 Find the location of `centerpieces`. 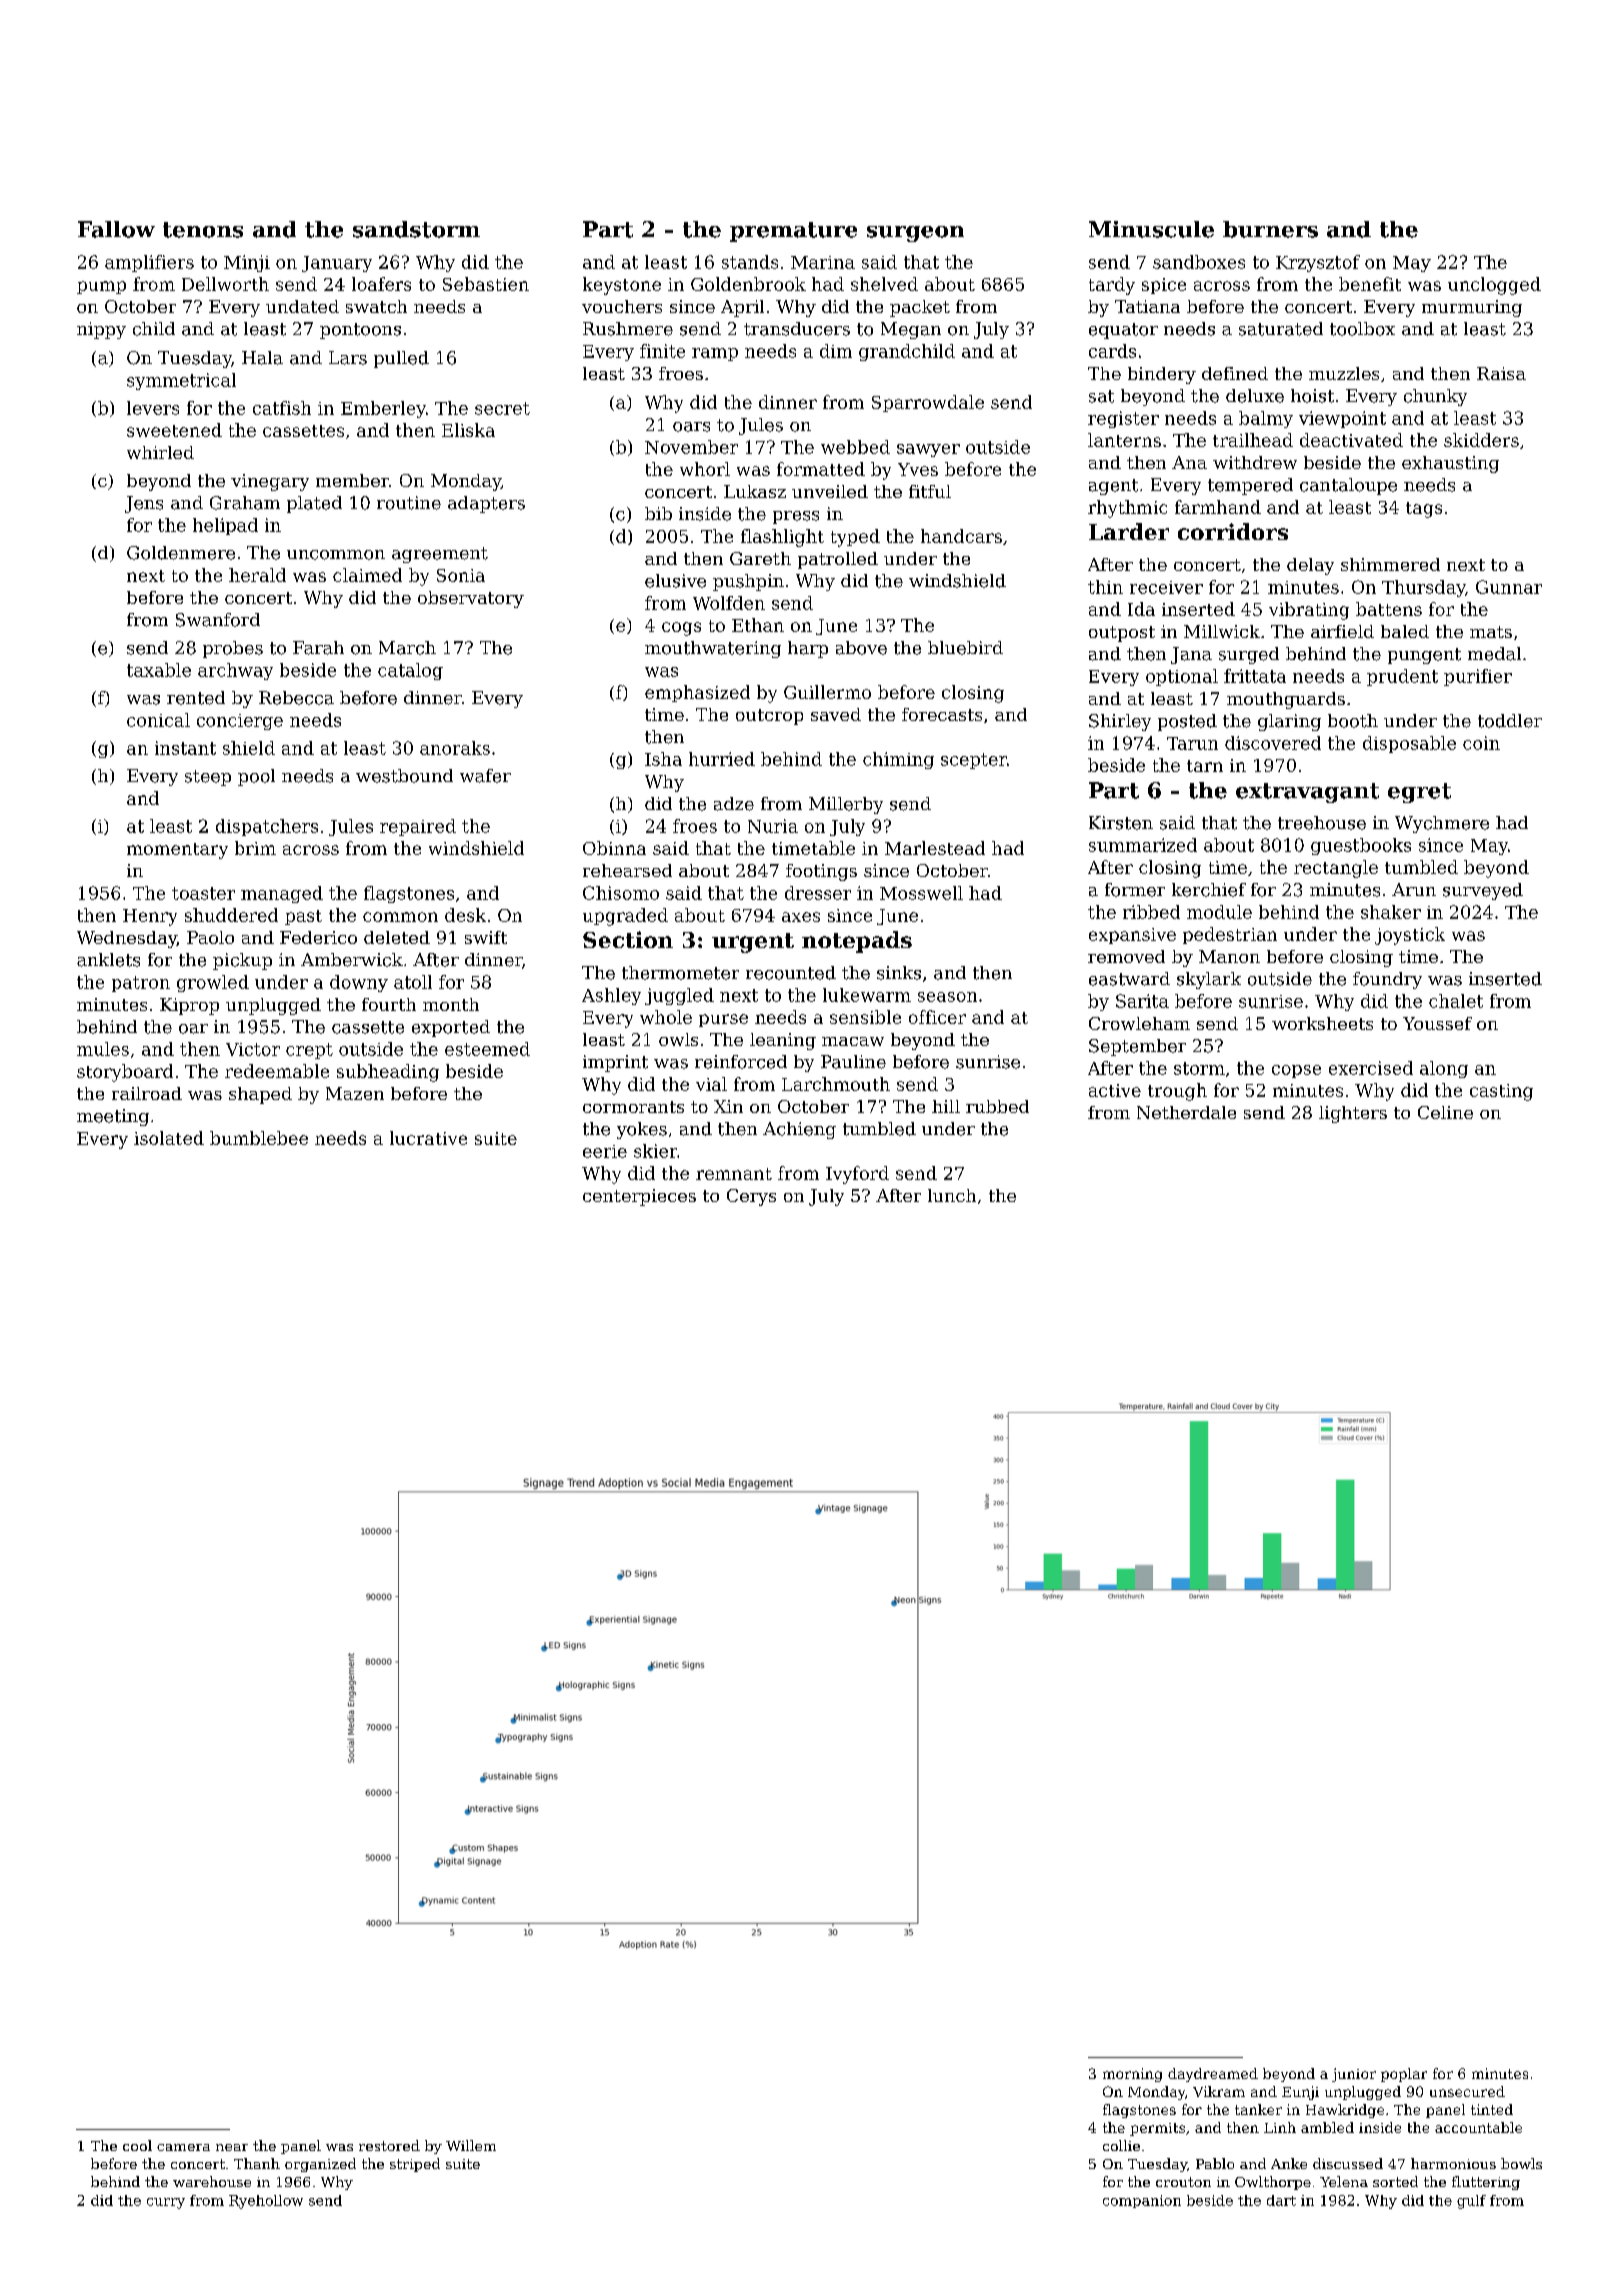

centerpieces is located at coordinates (639, 1197).
